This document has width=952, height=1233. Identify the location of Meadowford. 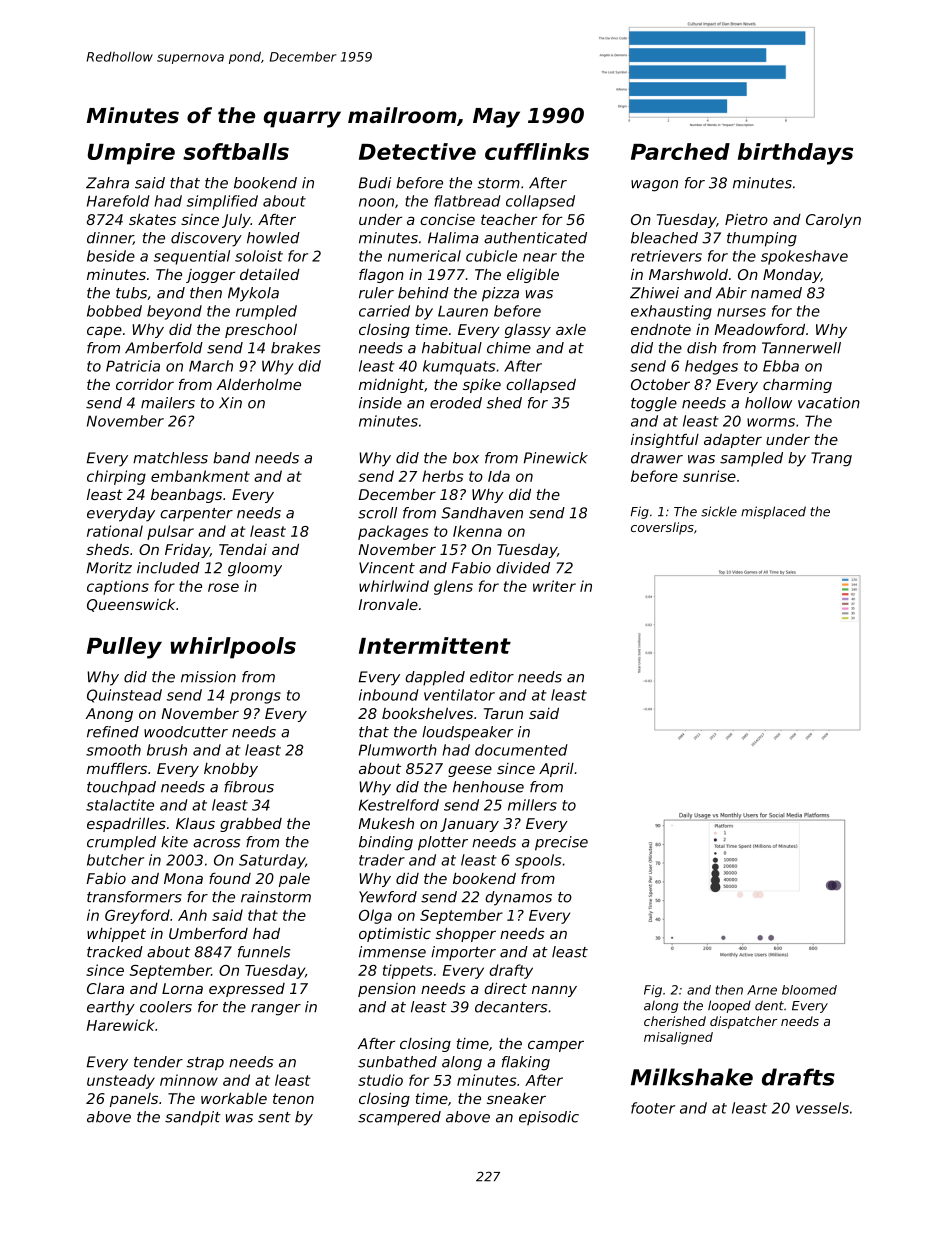
(759, 329).
